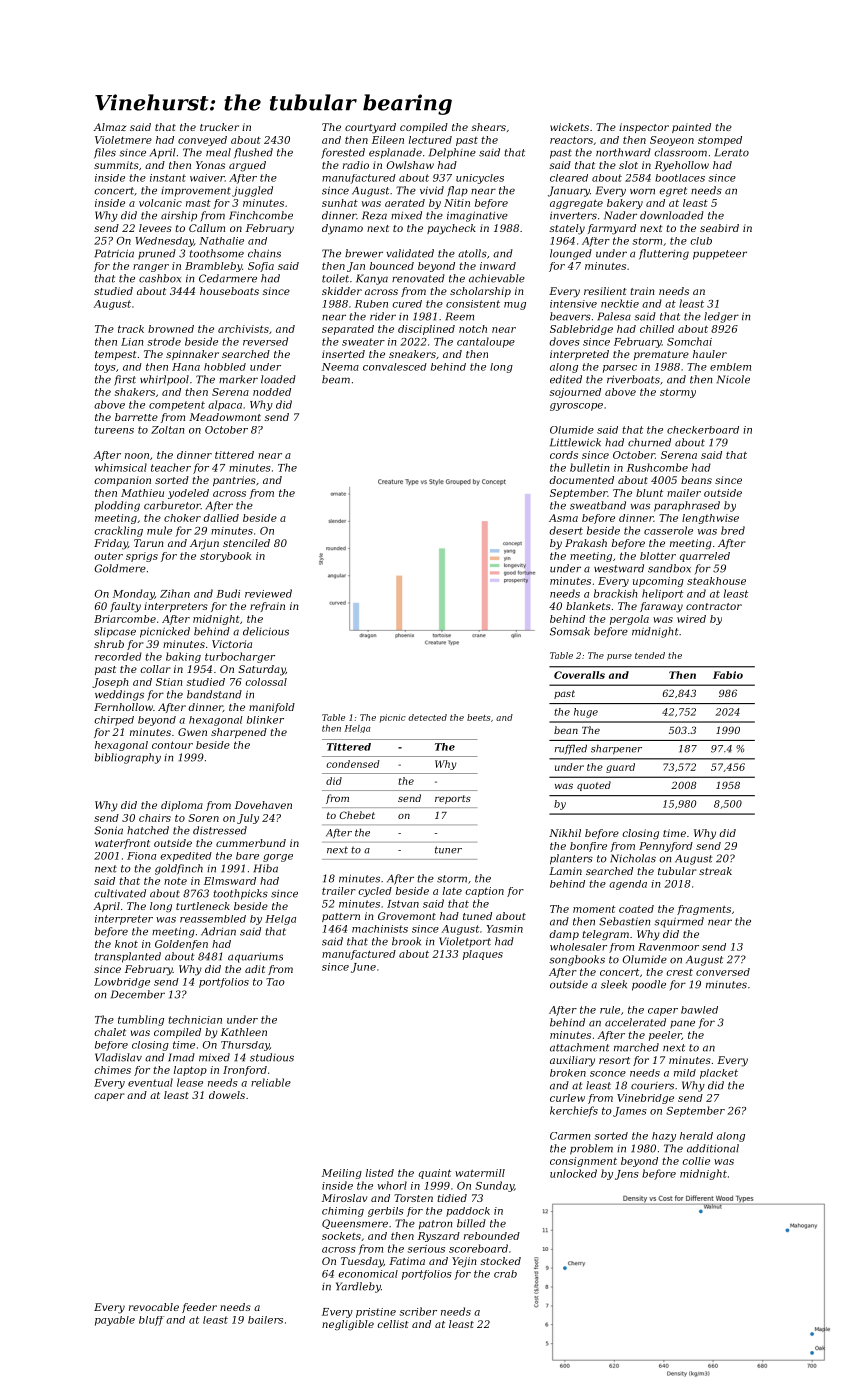 Image resolution: width=849 pixels, height=1400 pixels. What do you see at coordinates (732, 152) in the page?
I see `Lerato` at bounding box center [732, 152].
